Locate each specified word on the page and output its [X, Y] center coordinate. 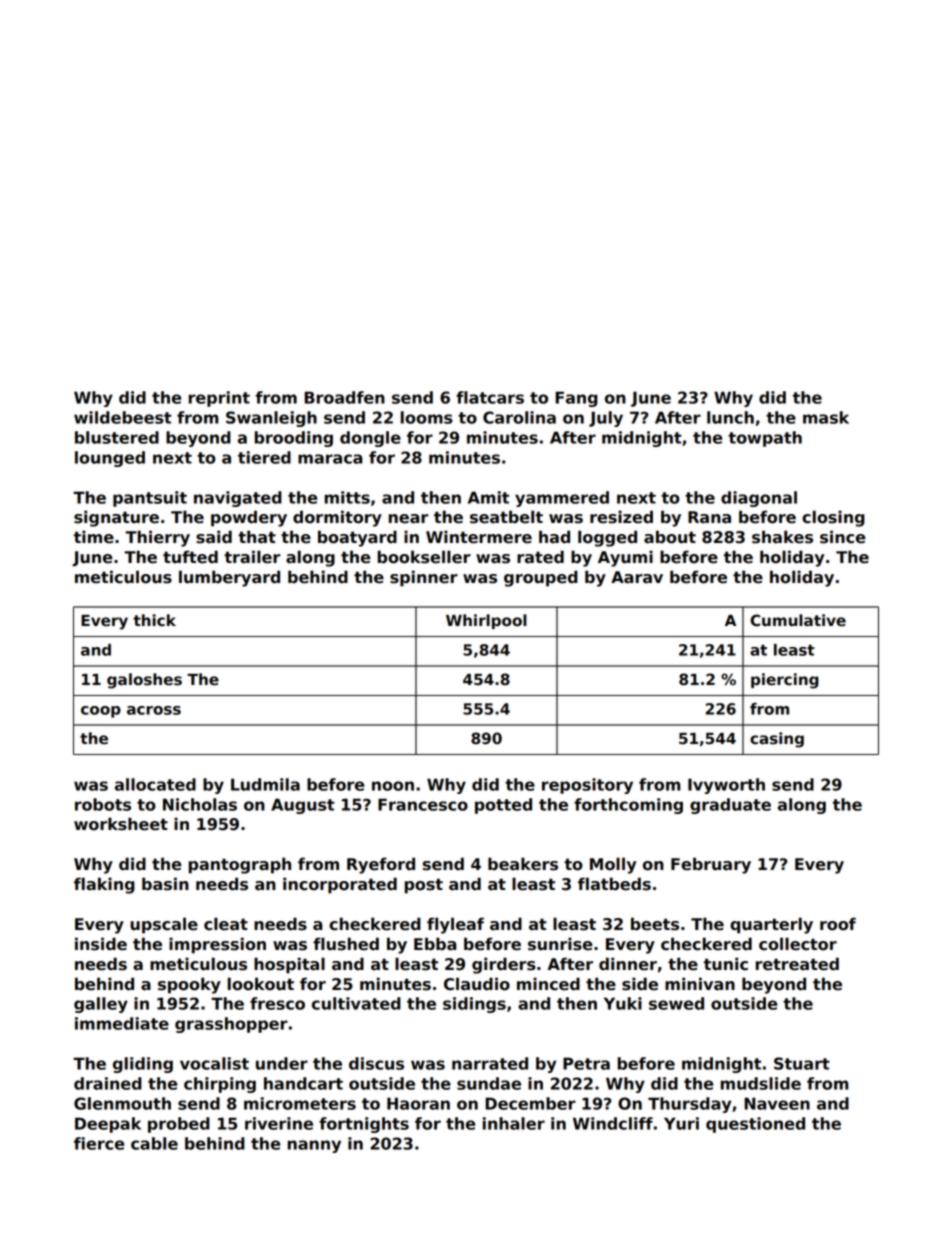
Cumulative [798, 620]
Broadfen [344, 397]
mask [826, 417]
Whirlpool [486, 621]
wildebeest [123, 417]
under [282, 1063]
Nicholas [200, 804]
